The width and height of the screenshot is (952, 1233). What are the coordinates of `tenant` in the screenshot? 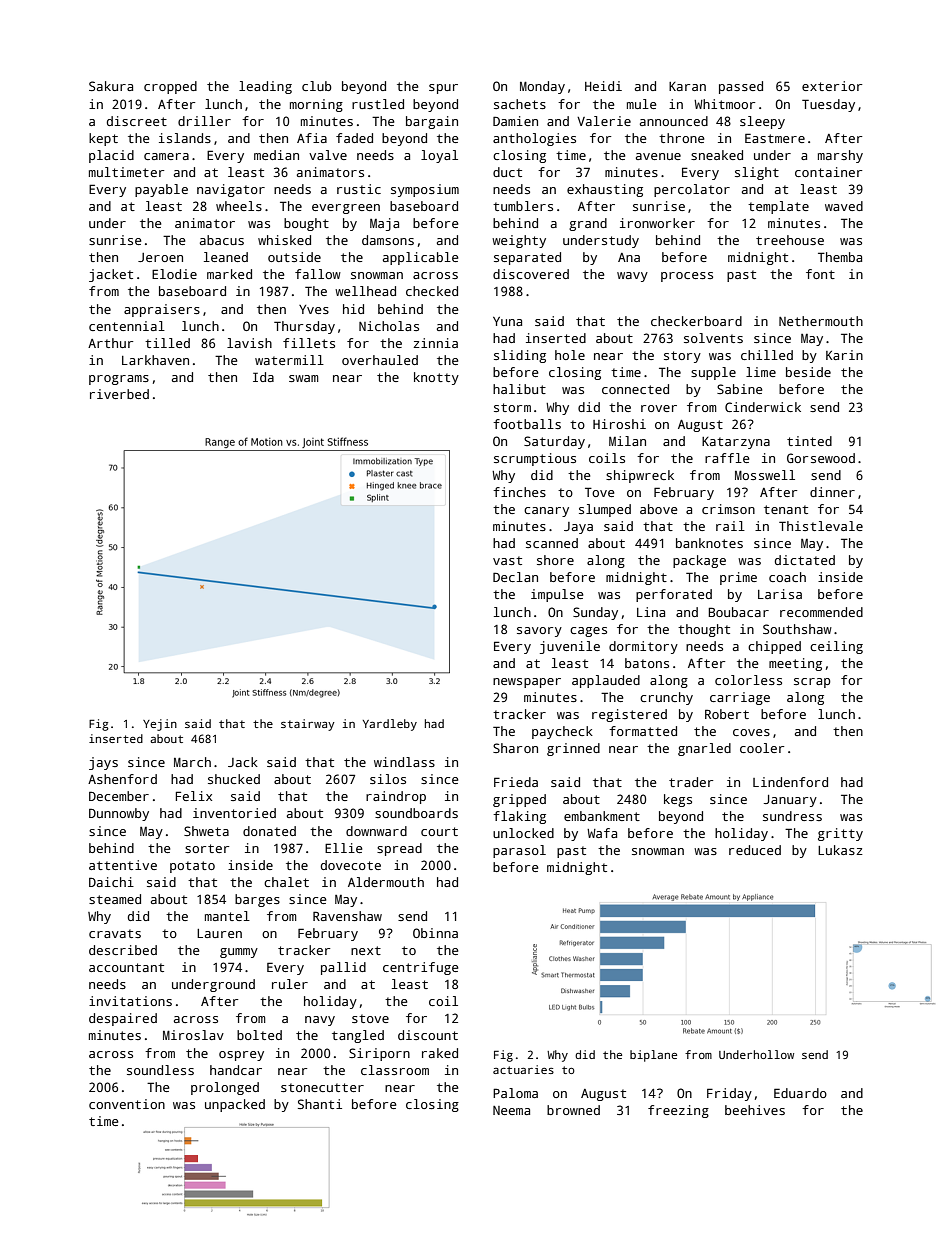 It's located at (786, 509).
